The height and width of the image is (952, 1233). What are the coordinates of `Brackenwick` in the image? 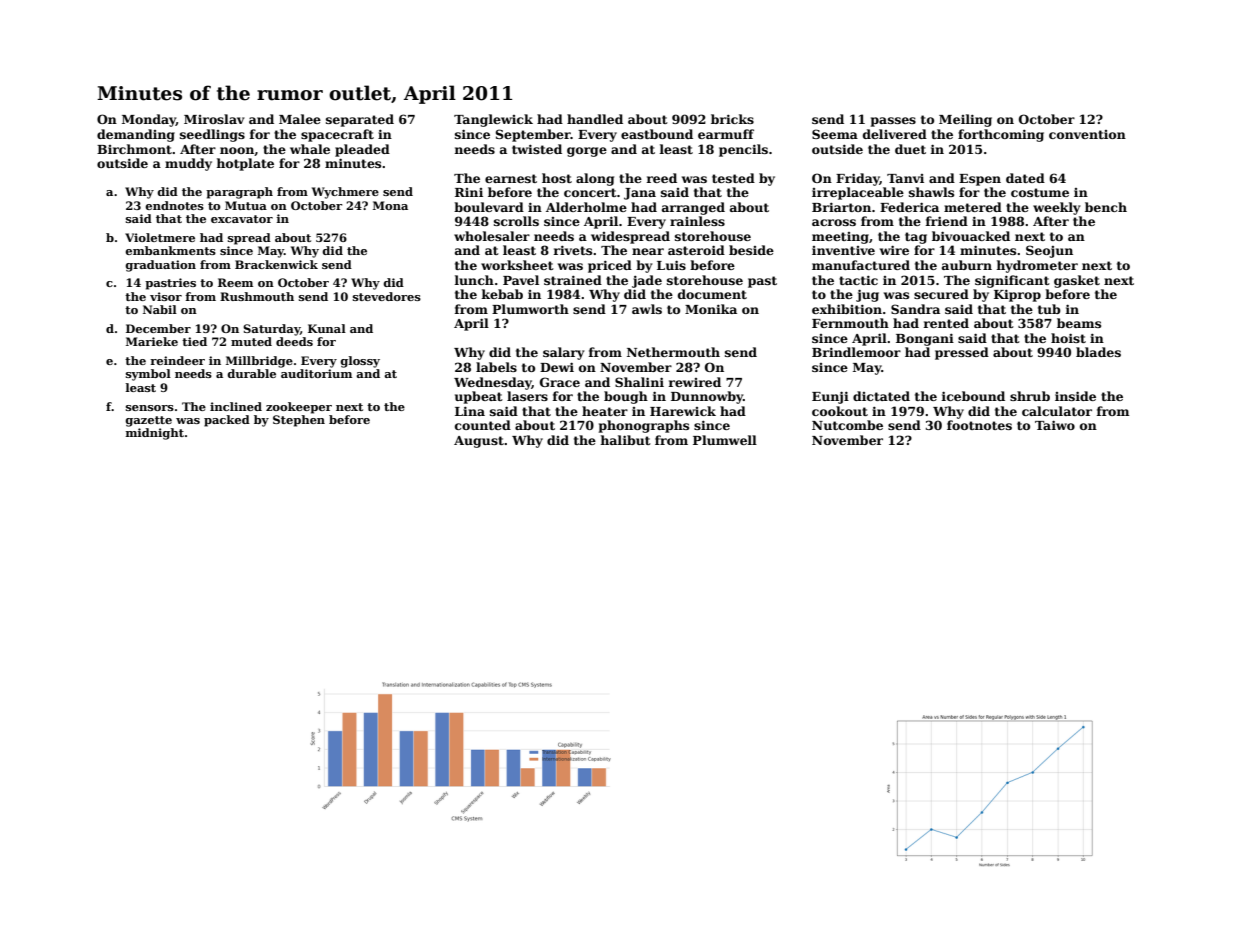 It's located at (276, 264).
